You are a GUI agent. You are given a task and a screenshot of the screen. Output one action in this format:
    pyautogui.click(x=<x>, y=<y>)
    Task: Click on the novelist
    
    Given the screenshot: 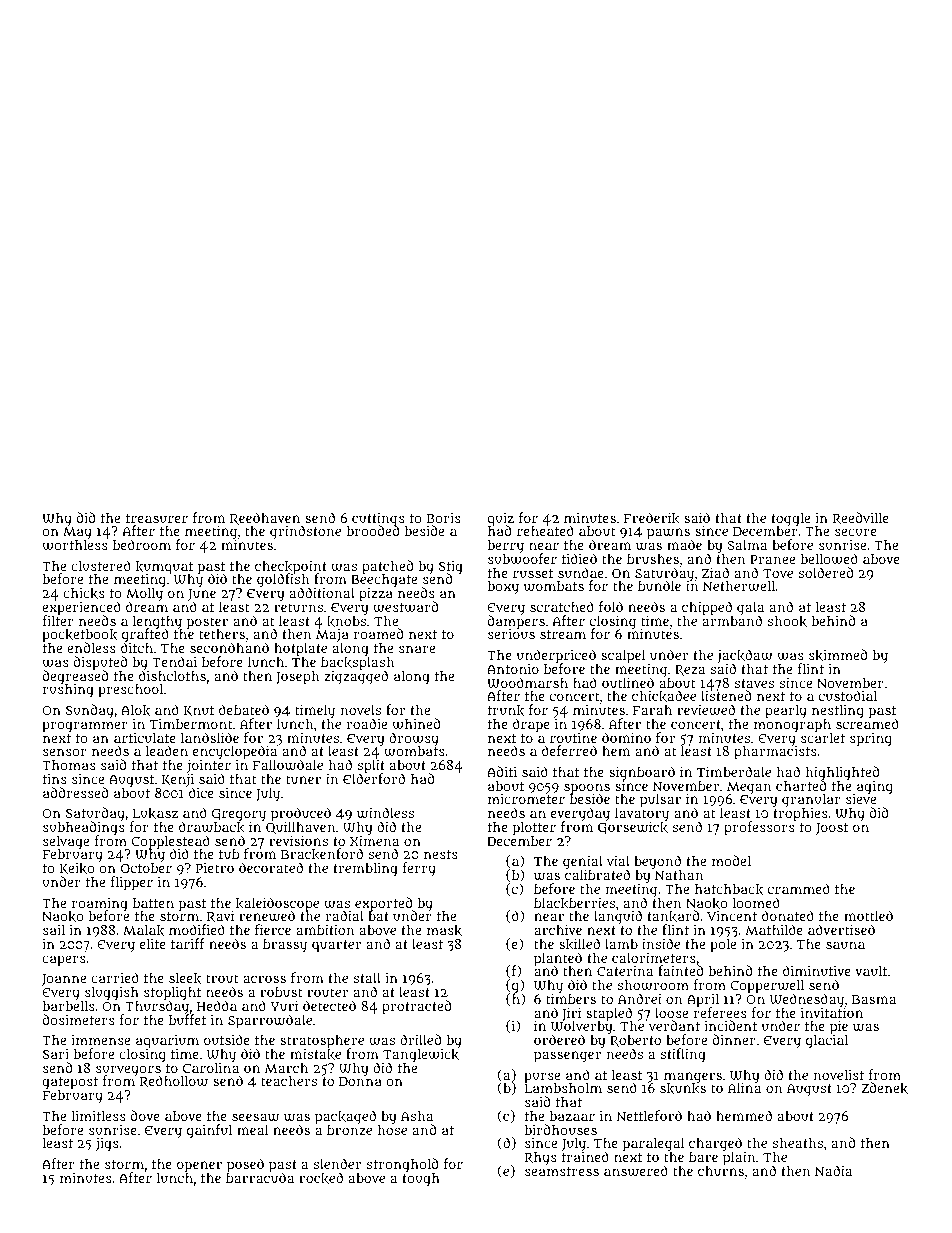 What is the action you would take?
    pyautogui.click(x=839, y=1075)
